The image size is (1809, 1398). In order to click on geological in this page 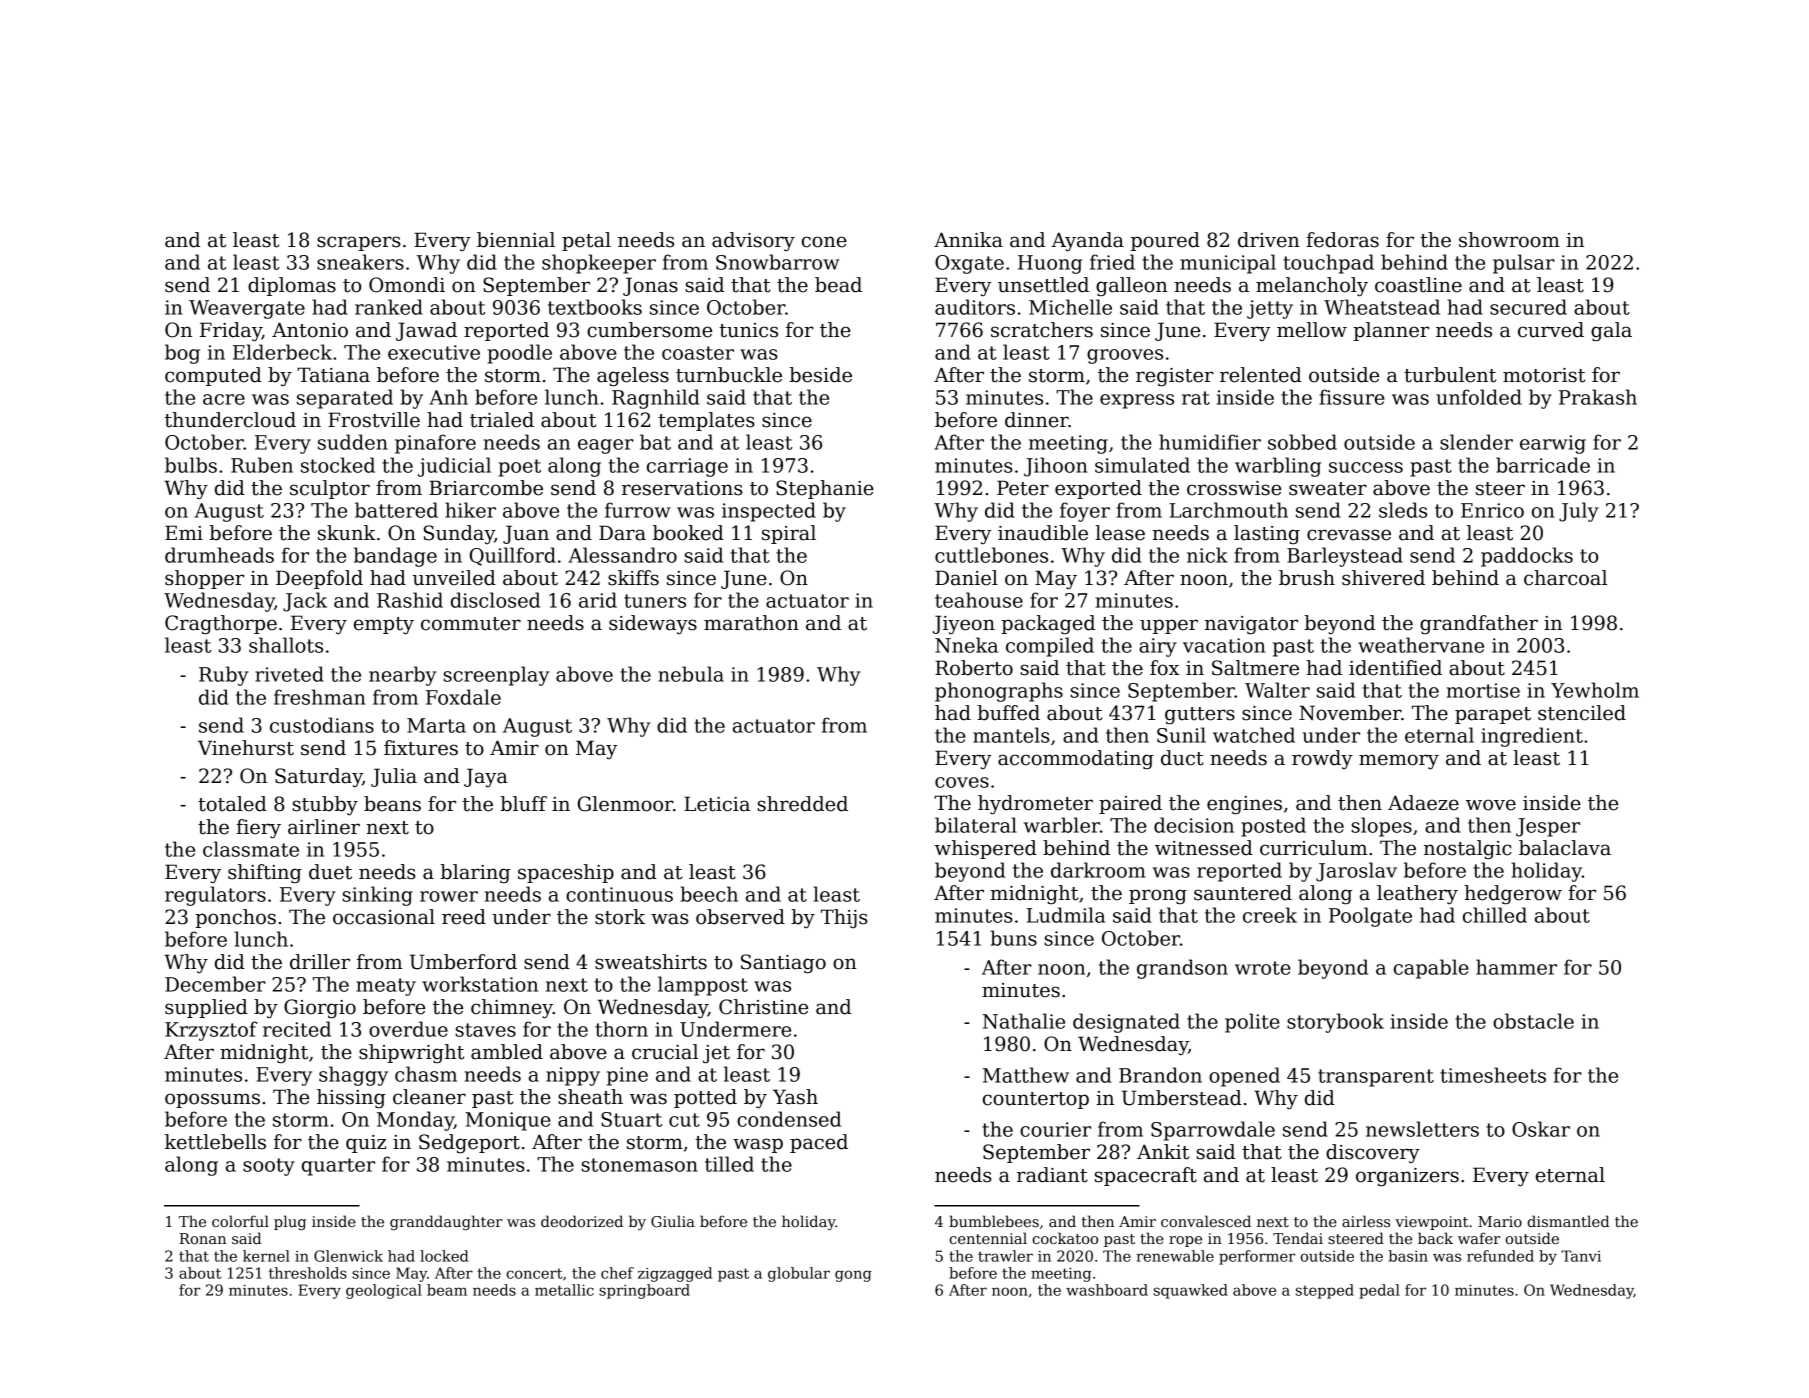, I will do `click(384, 1291)`.
